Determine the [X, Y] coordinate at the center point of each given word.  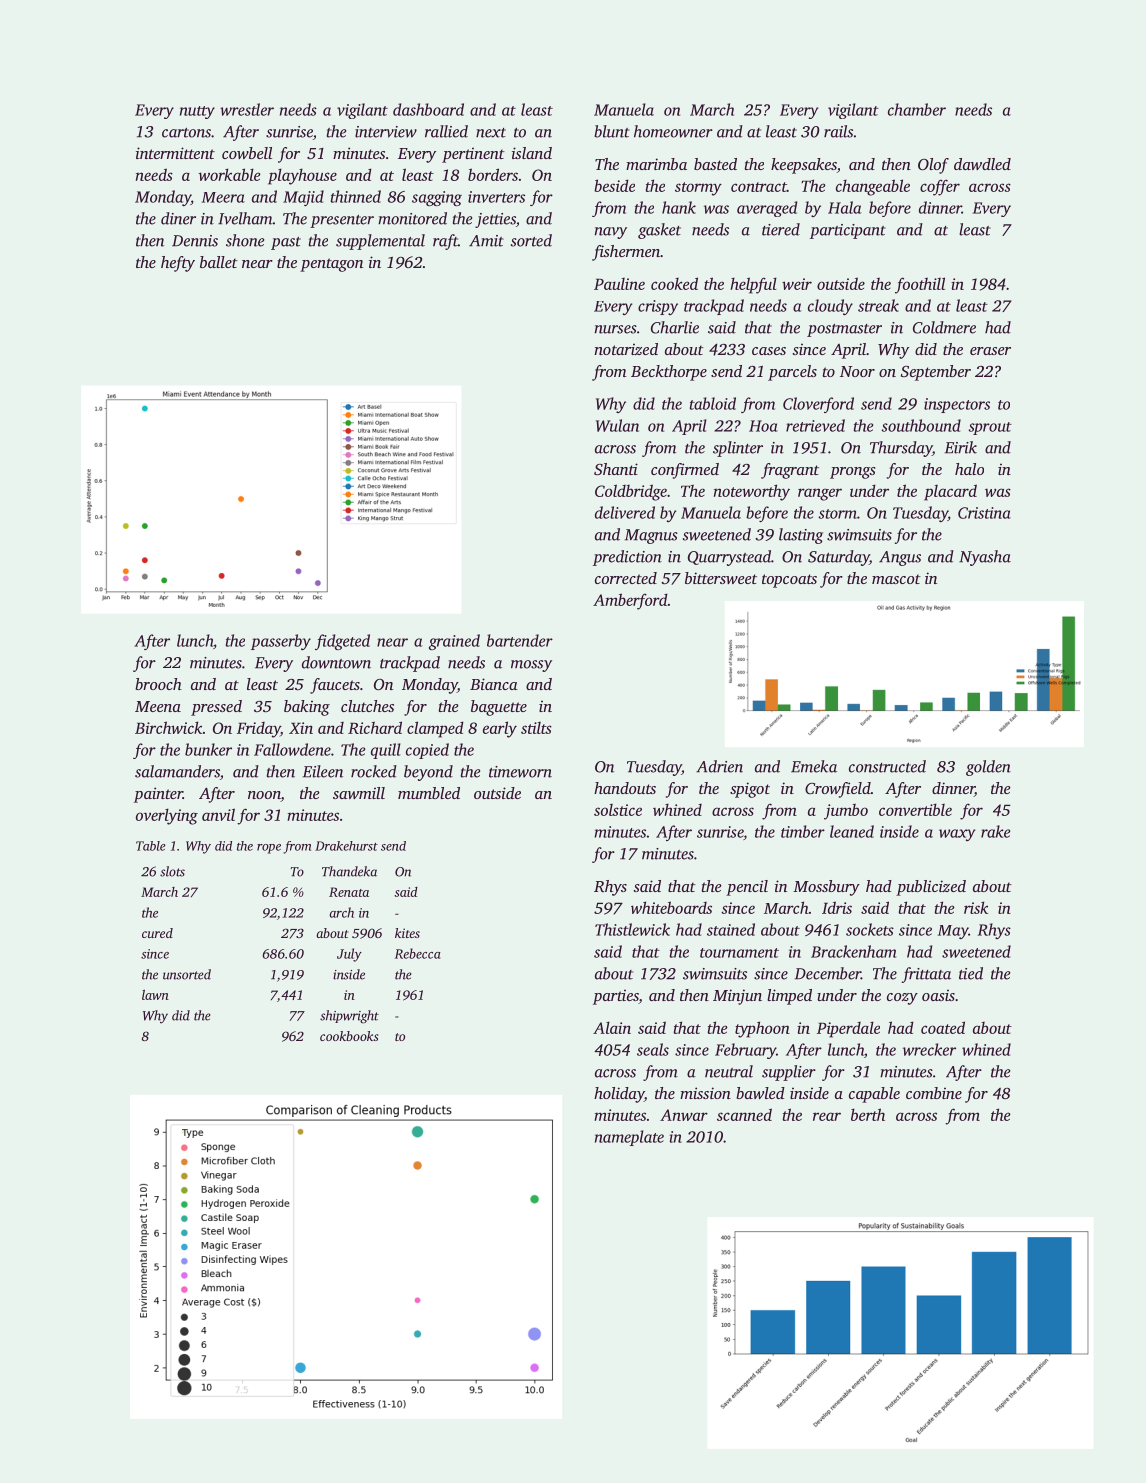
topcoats [789, 581]
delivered [625, 512]
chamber [917, 109]
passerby [281, 642]
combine [934, 1093]
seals [653, 1049]
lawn [155, 995]
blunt [612, 131]
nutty [197, 112]
